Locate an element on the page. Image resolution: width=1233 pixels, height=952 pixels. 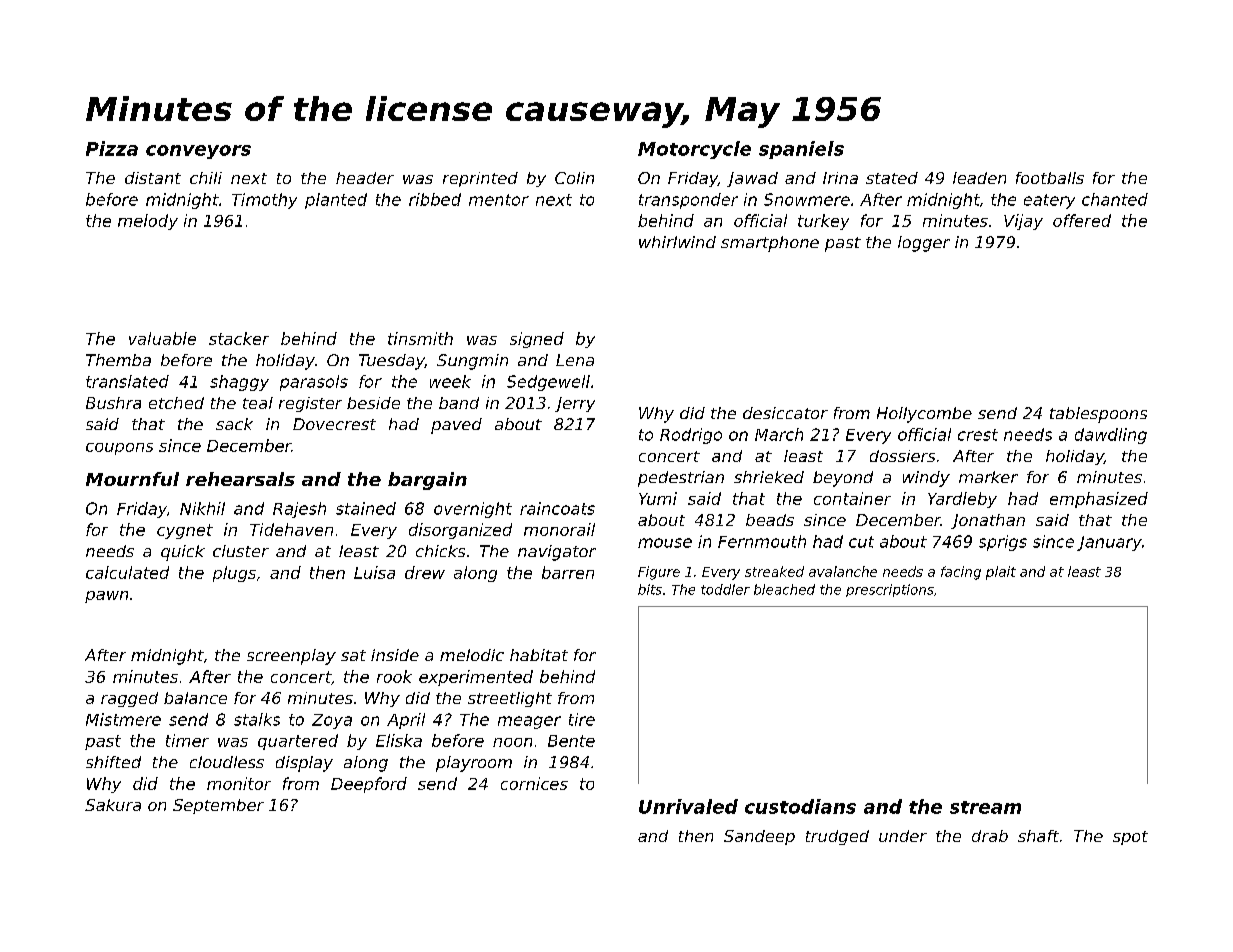
monorail is located at coordinates (559, 529).
